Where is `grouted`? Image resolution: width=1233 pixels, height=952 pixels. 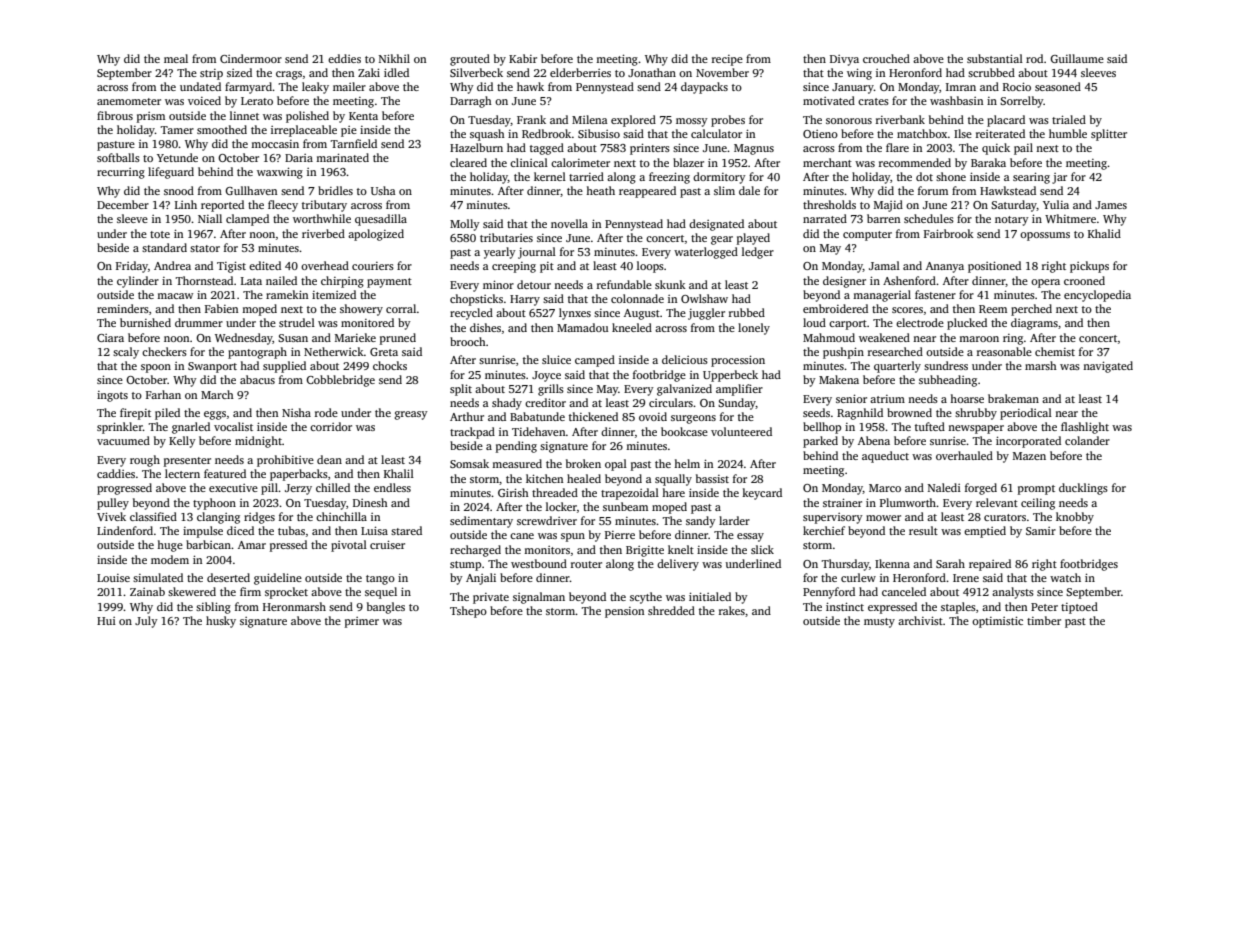 grouted is located at coordinates (470, 60).
